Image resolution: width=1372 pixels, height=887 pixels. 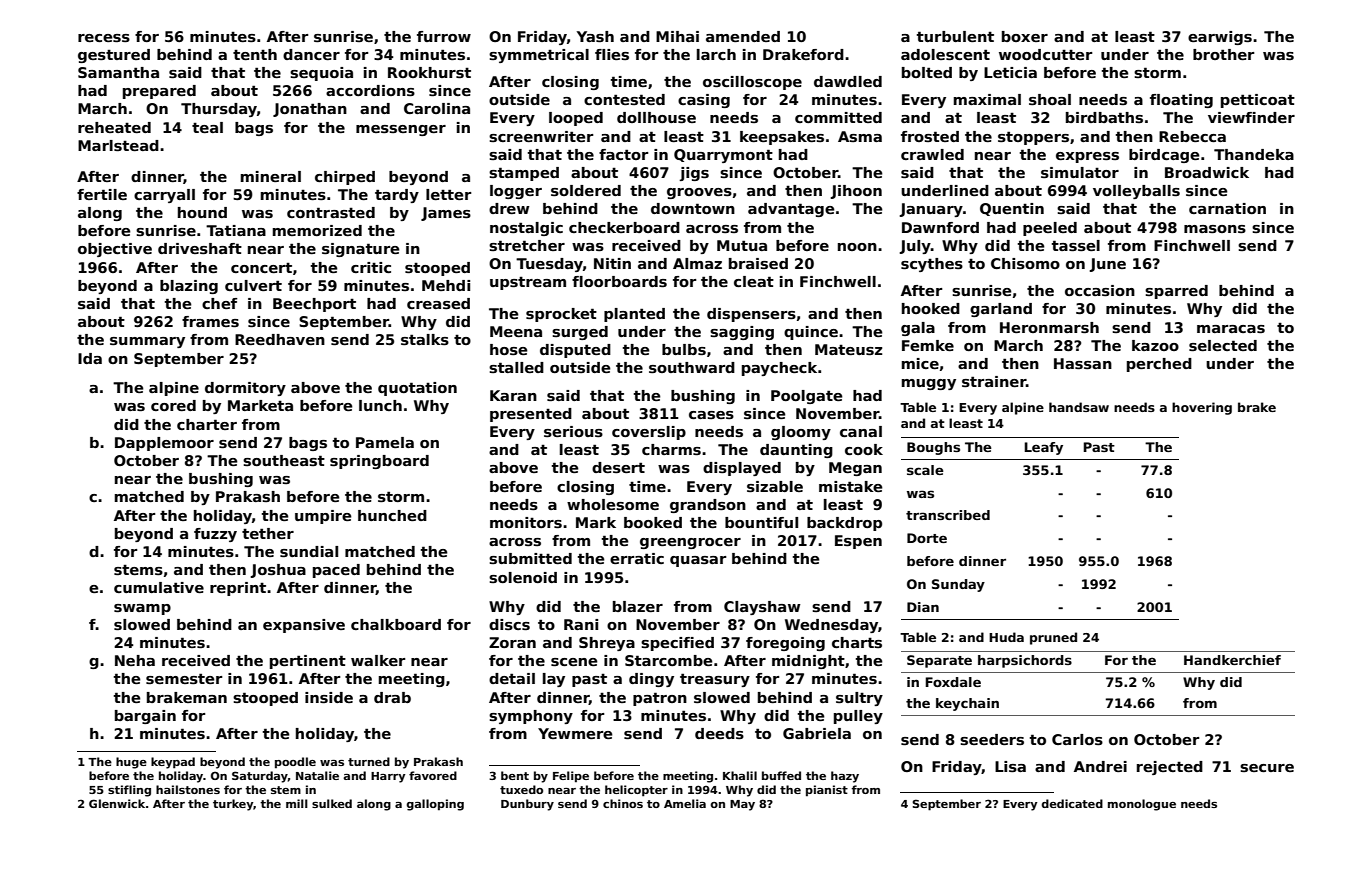 What do you see at coordinates (1136, 192) in the screenshot?
I see `volleyballs` at bounding box center [1136, 192].
